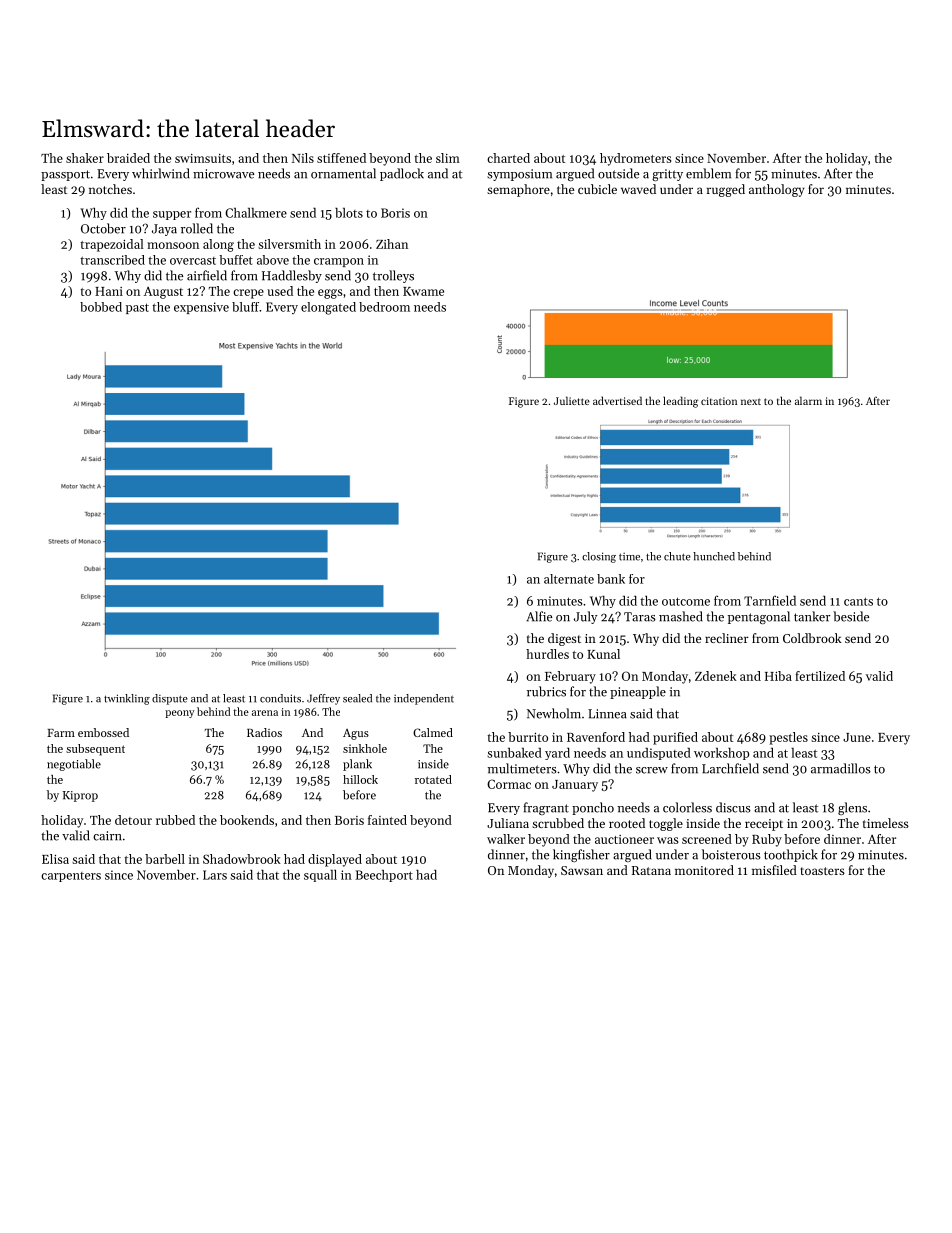  I want to click on Farm, so click(61, 733).
